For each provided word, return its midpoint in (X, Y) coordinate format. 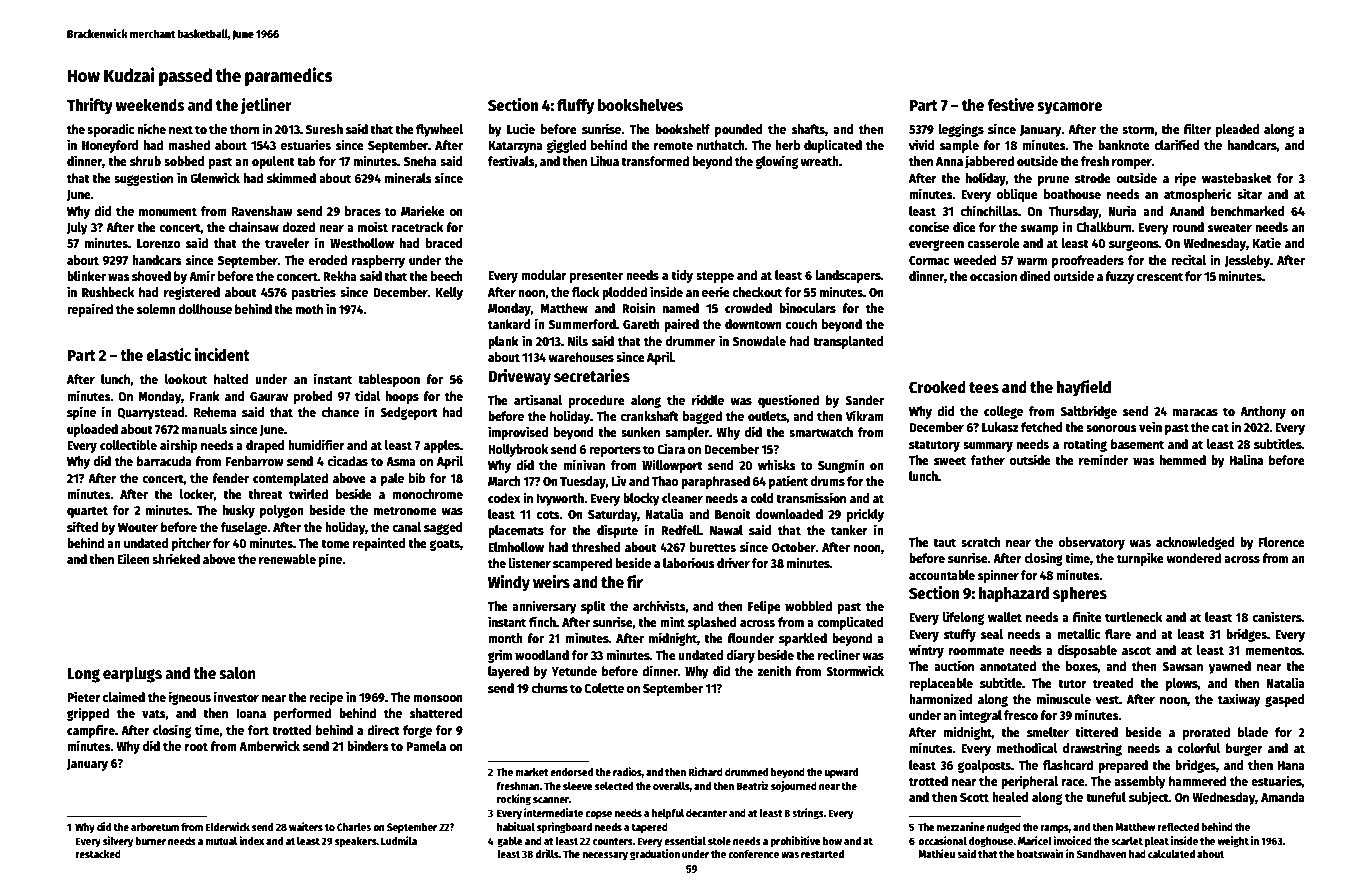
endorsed (571, 772)
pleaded (1238, 130)
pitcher (191, 544)
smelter (1048, 732)
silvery (118, 842)
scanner (551, 800)
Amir (202, 275)
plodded (624, 293)
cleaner (682, 498)
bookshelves (640, 105)
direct (383, 729)
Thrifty (90, 106)
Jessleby (1247, 261)
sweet (950, 460)
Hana (1291, 765)
